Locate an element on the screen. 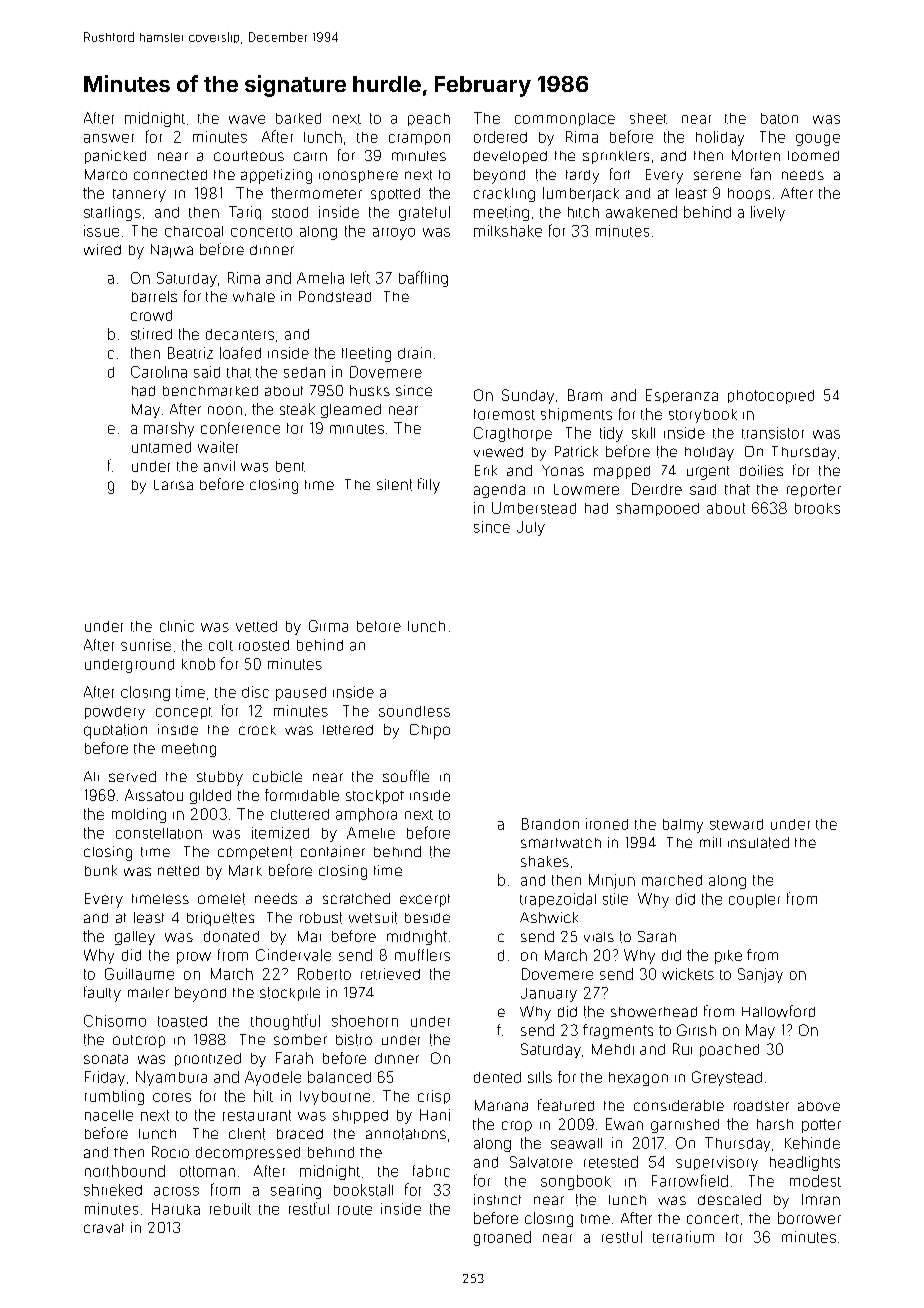 The height and width of the screenshot is (1308, 924). steward is located at coordinates (736, 824).
